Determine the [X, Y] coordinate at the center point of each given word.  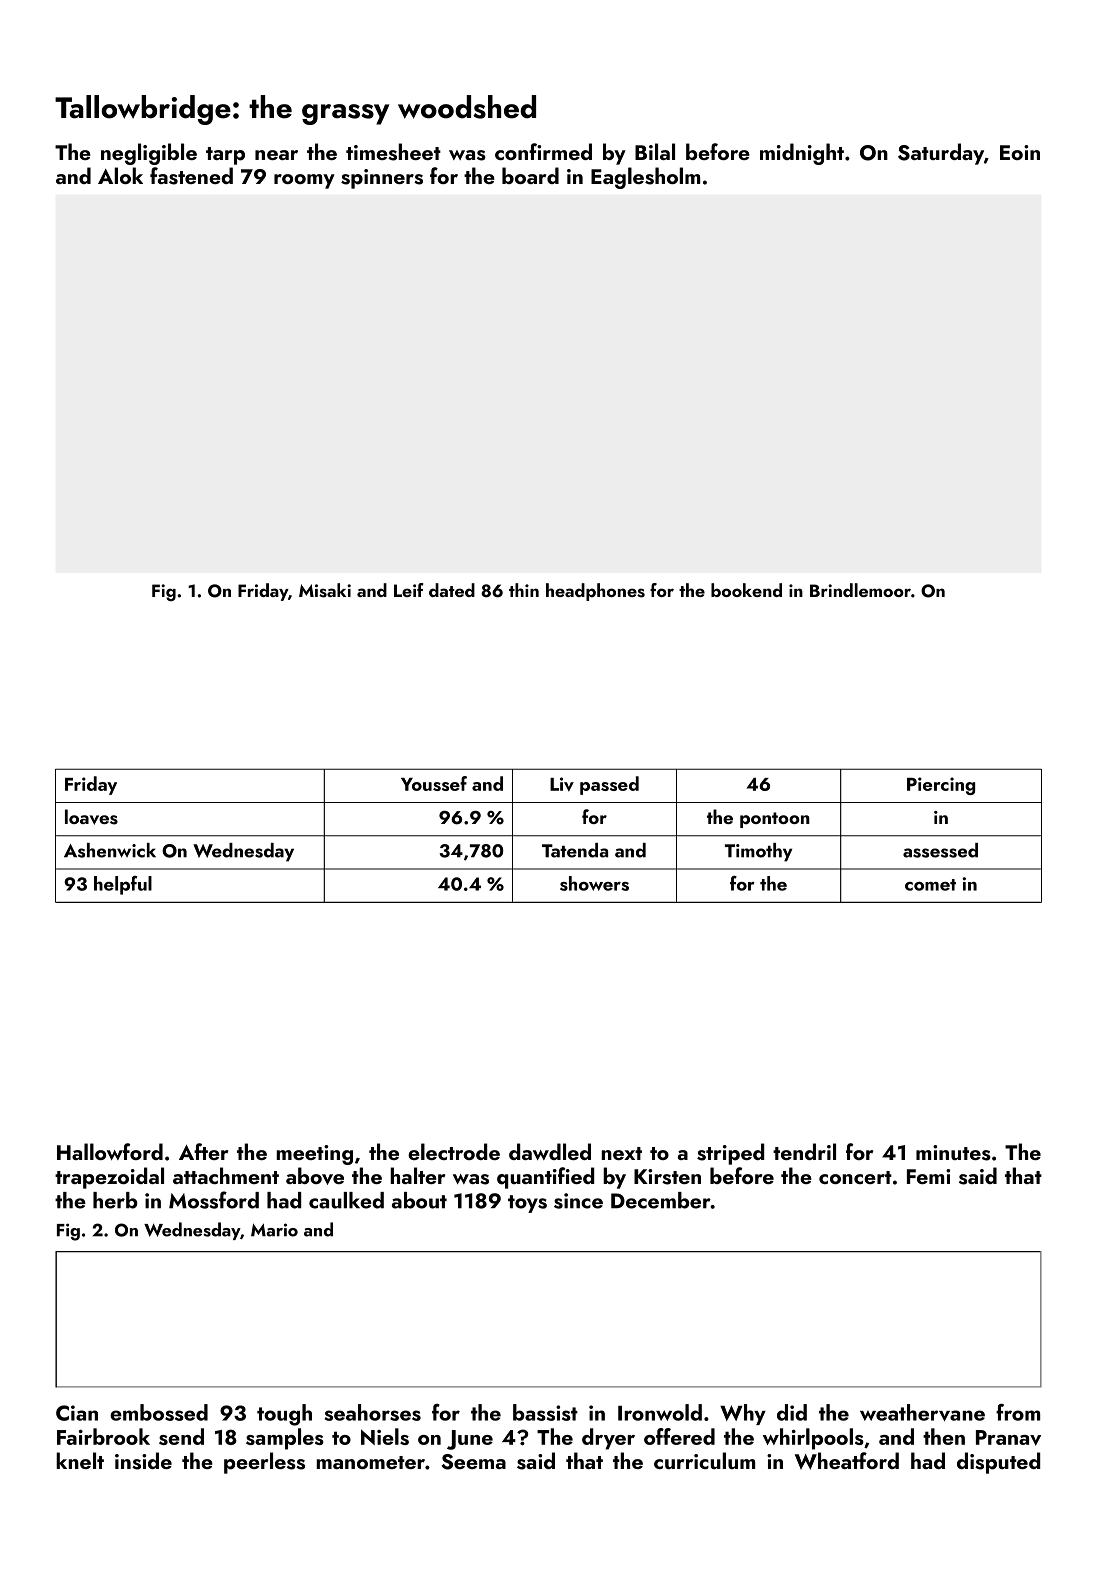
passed [609, 785]
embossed [159, 1412]
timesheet [393, 152]
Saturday [941, 154]
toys [527, 1204]
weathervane [922, 1412]
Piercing [941, 786]
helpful [123, 885]
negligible [149, 154]
